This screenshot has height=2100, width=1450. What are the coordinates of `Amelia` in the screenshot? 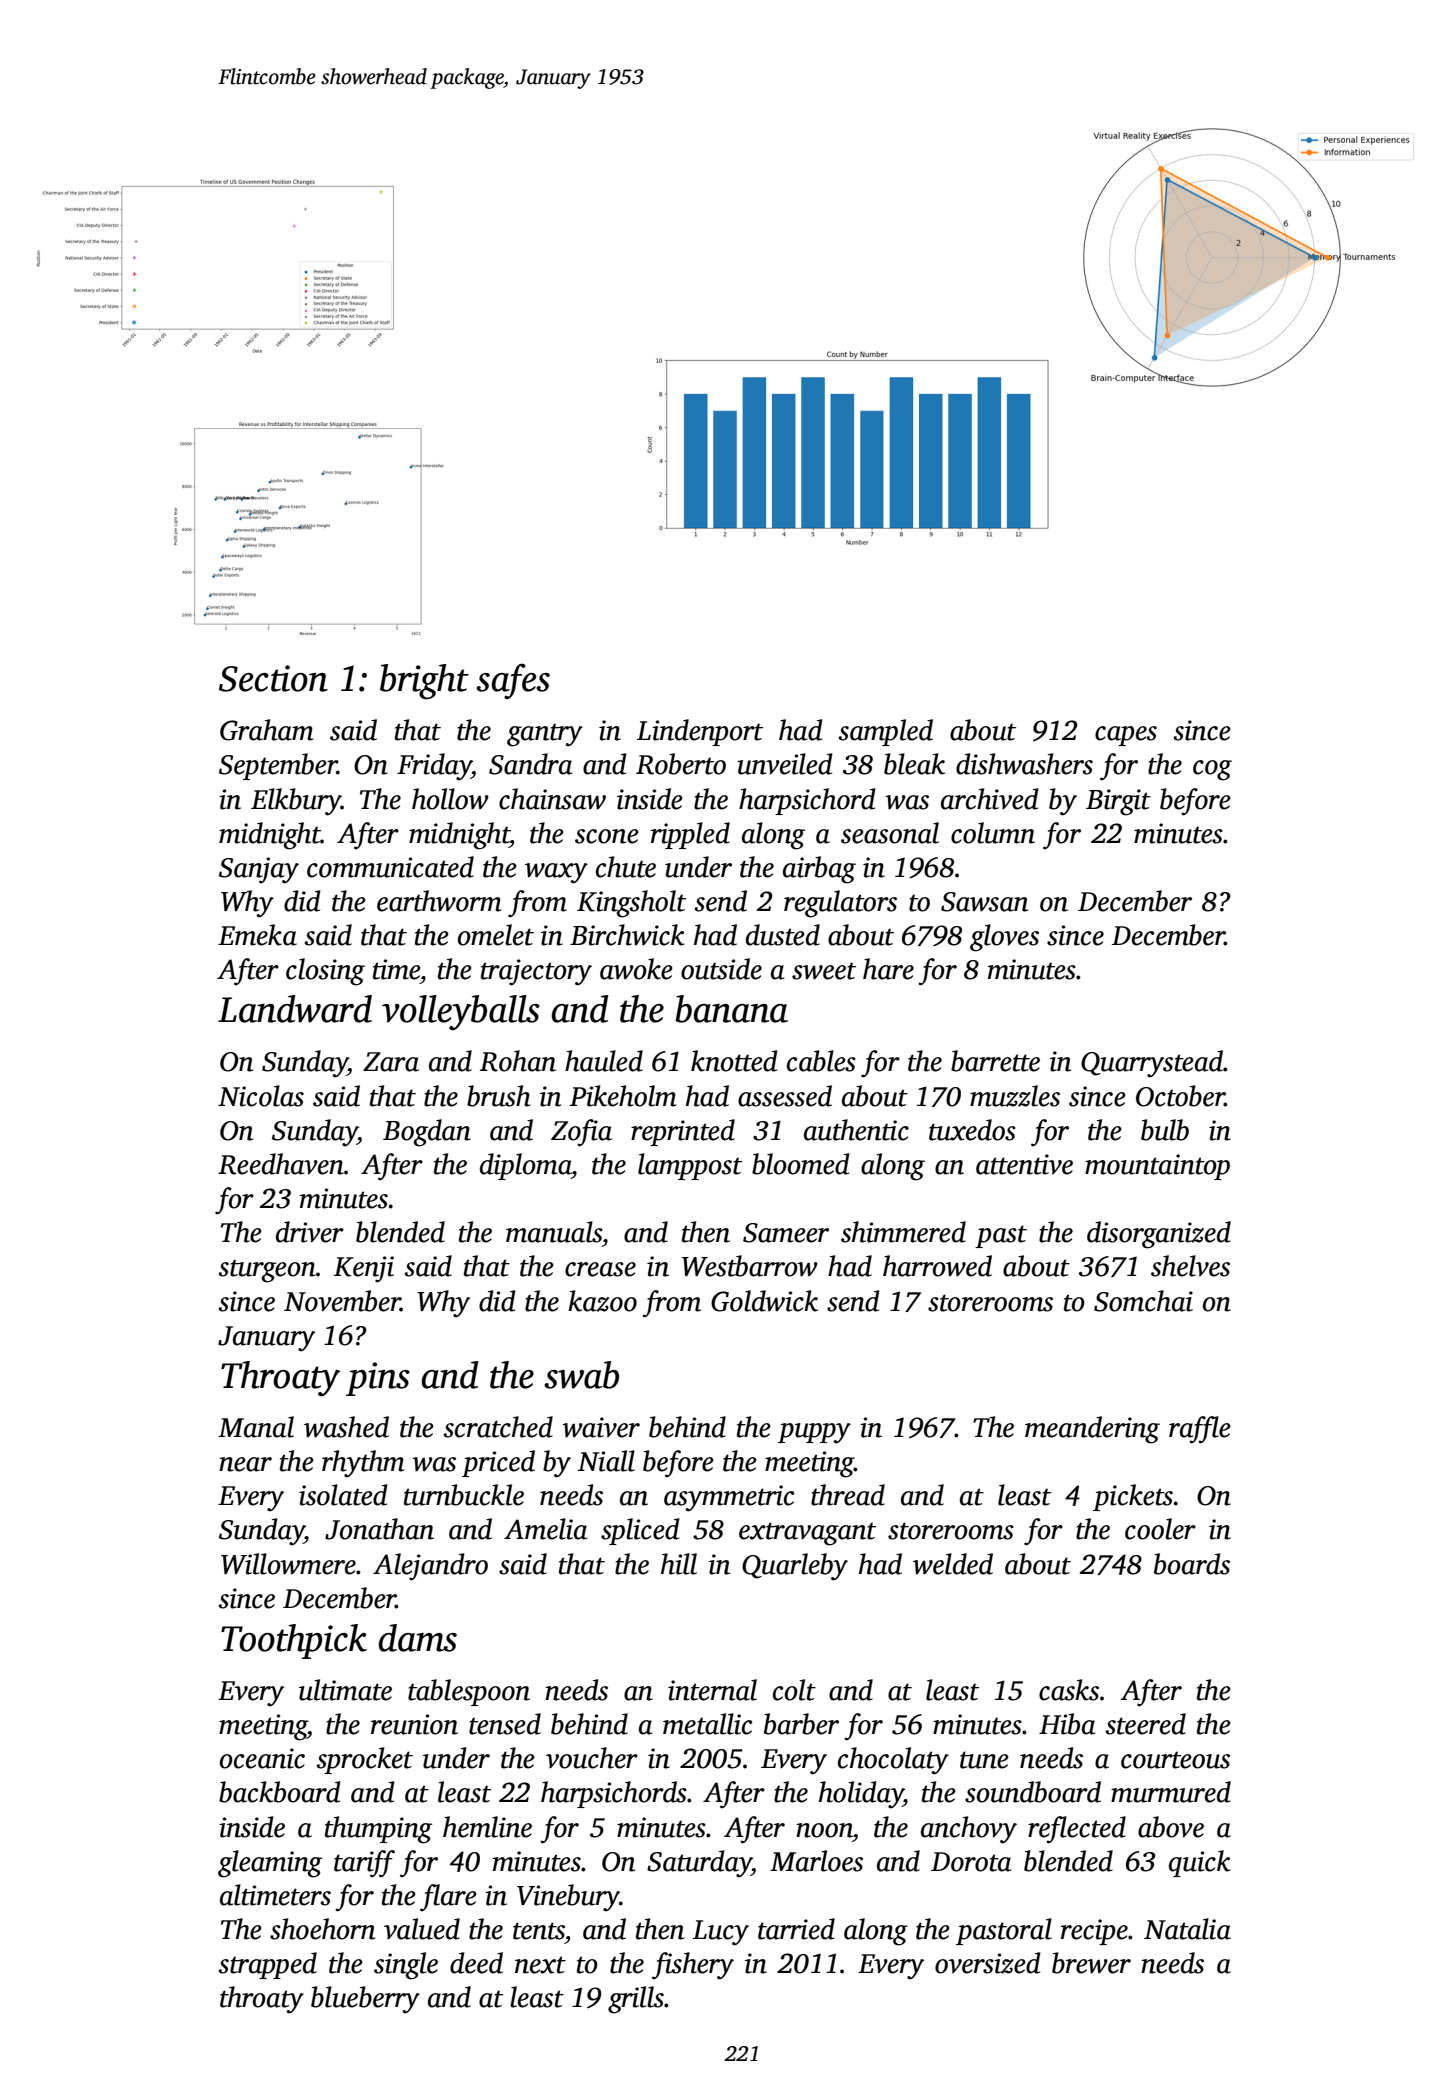 It's located at (545, 1529).
